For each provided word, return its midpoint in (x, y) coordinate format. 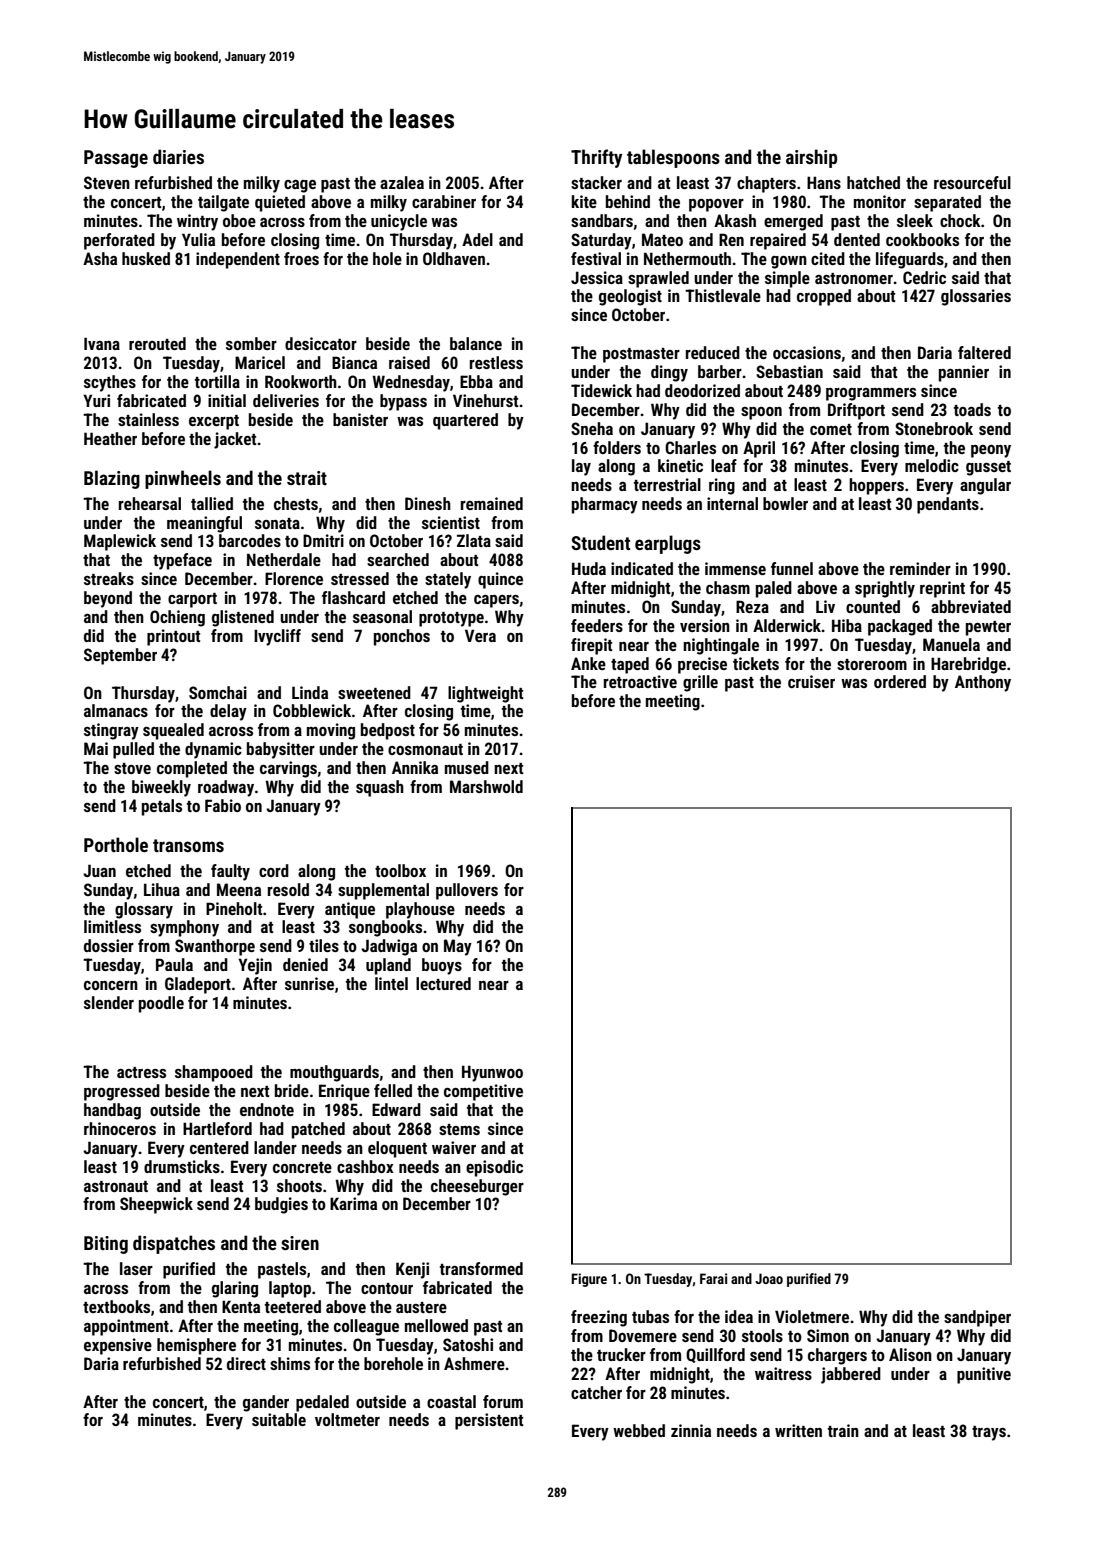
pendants (948, 505)
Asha (100, 258)
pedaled (322, 1403)
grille (700, 683)
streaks (109, 578)
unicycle (399, 222)
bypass (403, 402)
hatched (873, 182)
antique (350, 910)
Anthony (983, 683)
